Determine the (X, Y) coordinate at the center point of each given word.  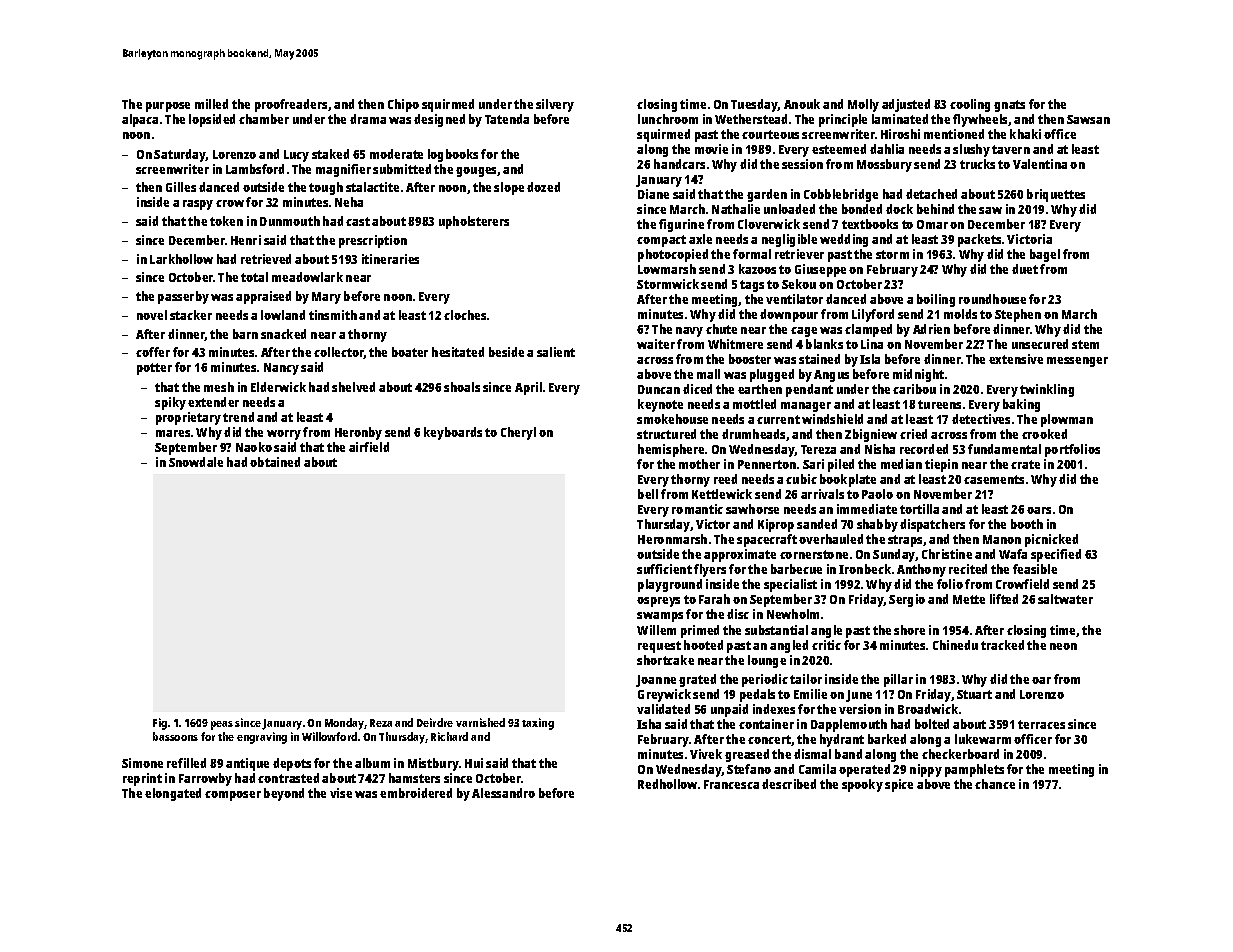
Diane (653, 194)
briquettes (1056, 195)
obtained (275, 462)
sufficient (664, 569)
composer (233, 796)
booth (1027, 524)
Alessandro (503, 793)
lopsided (212, 120)
